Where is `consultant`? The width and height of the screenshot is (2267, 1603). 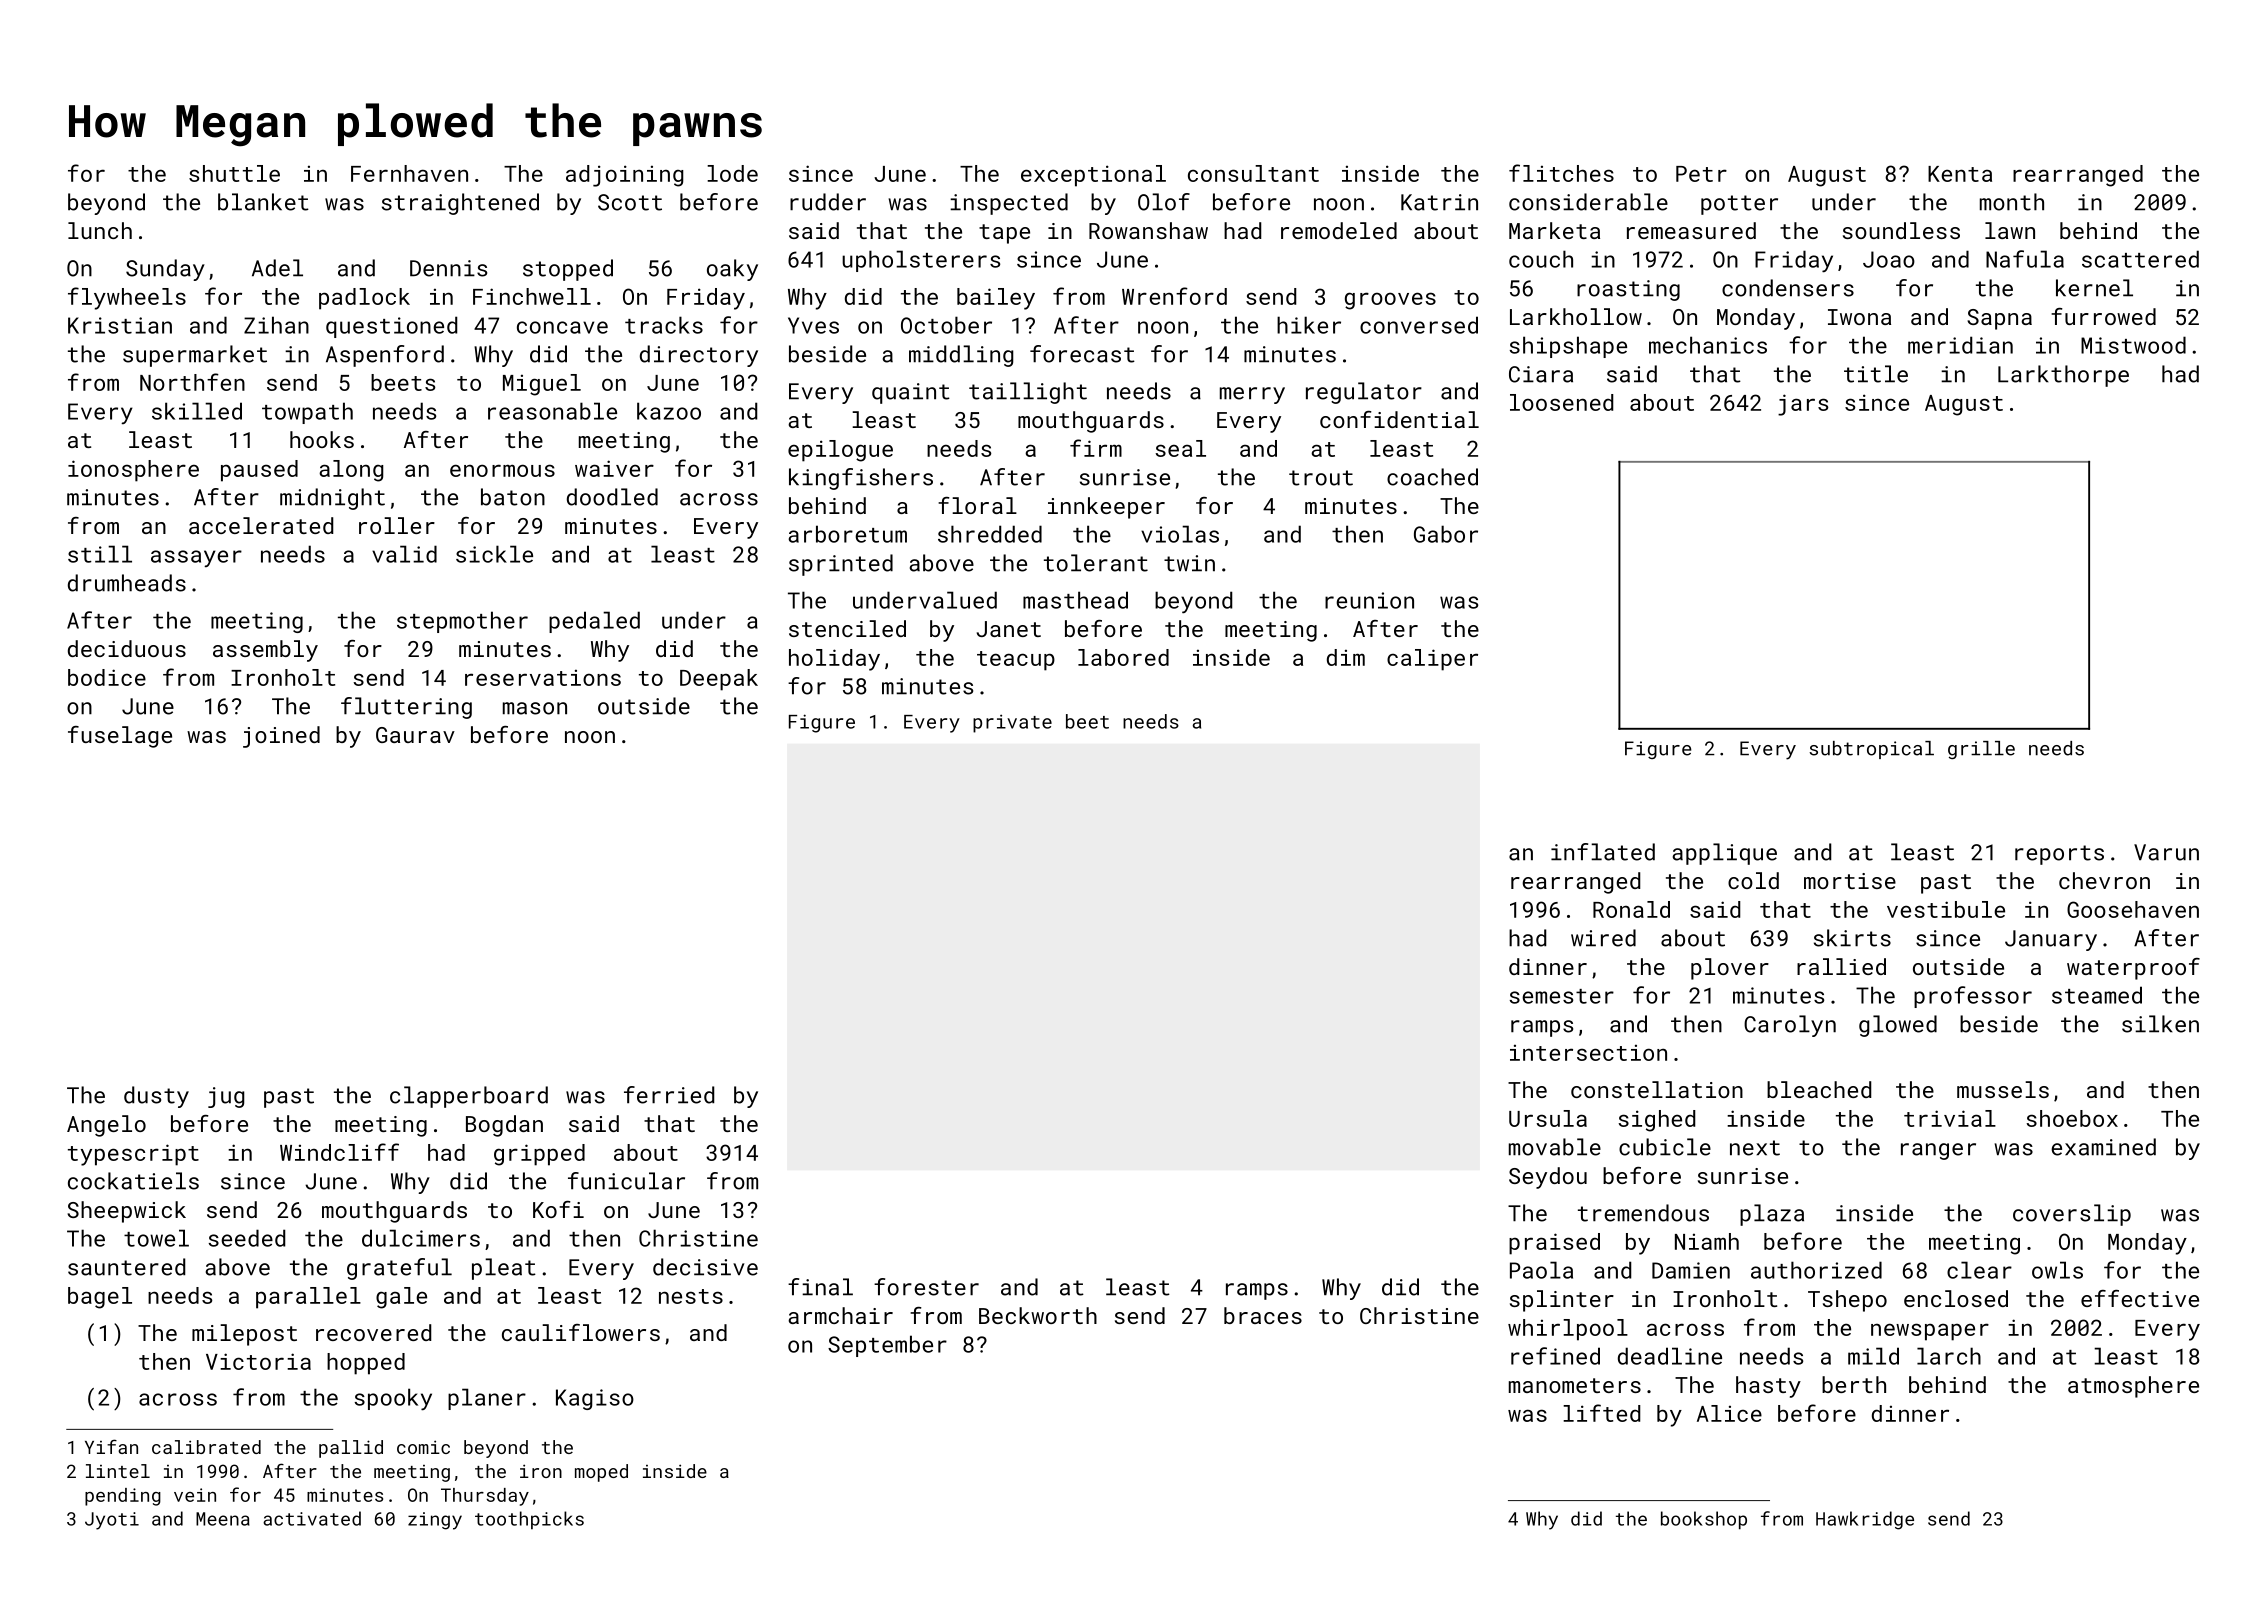 consultant is located at coordinates (1253, 173).
